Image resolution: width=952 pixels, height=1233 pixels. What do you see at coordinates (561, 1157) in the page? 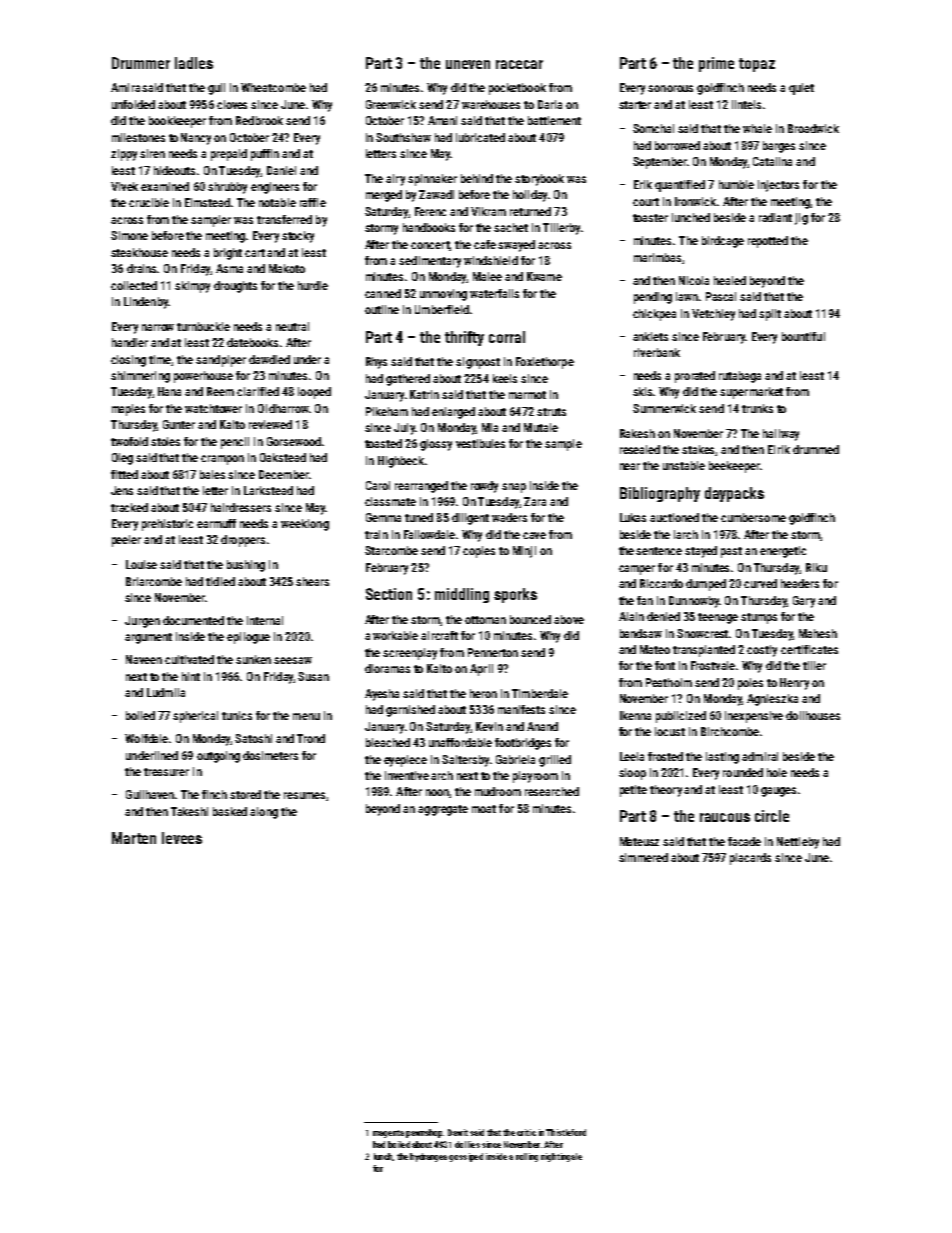
I see `nightingale` at bounding box center [561, 1157].
